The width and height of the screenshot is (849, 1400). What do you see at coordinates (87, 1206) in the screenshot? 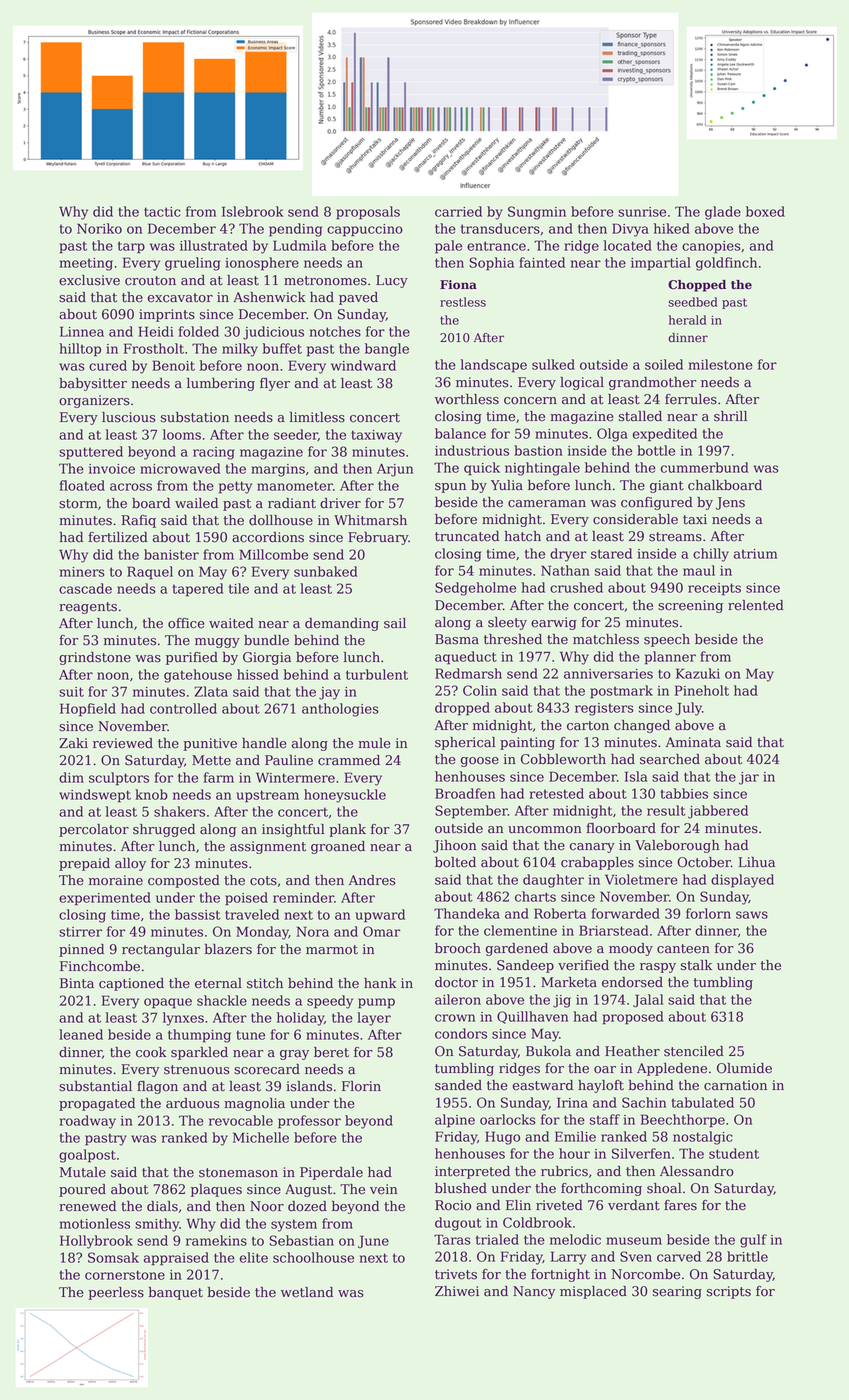
I see `renewed` at bounding box center [87, 1206].
